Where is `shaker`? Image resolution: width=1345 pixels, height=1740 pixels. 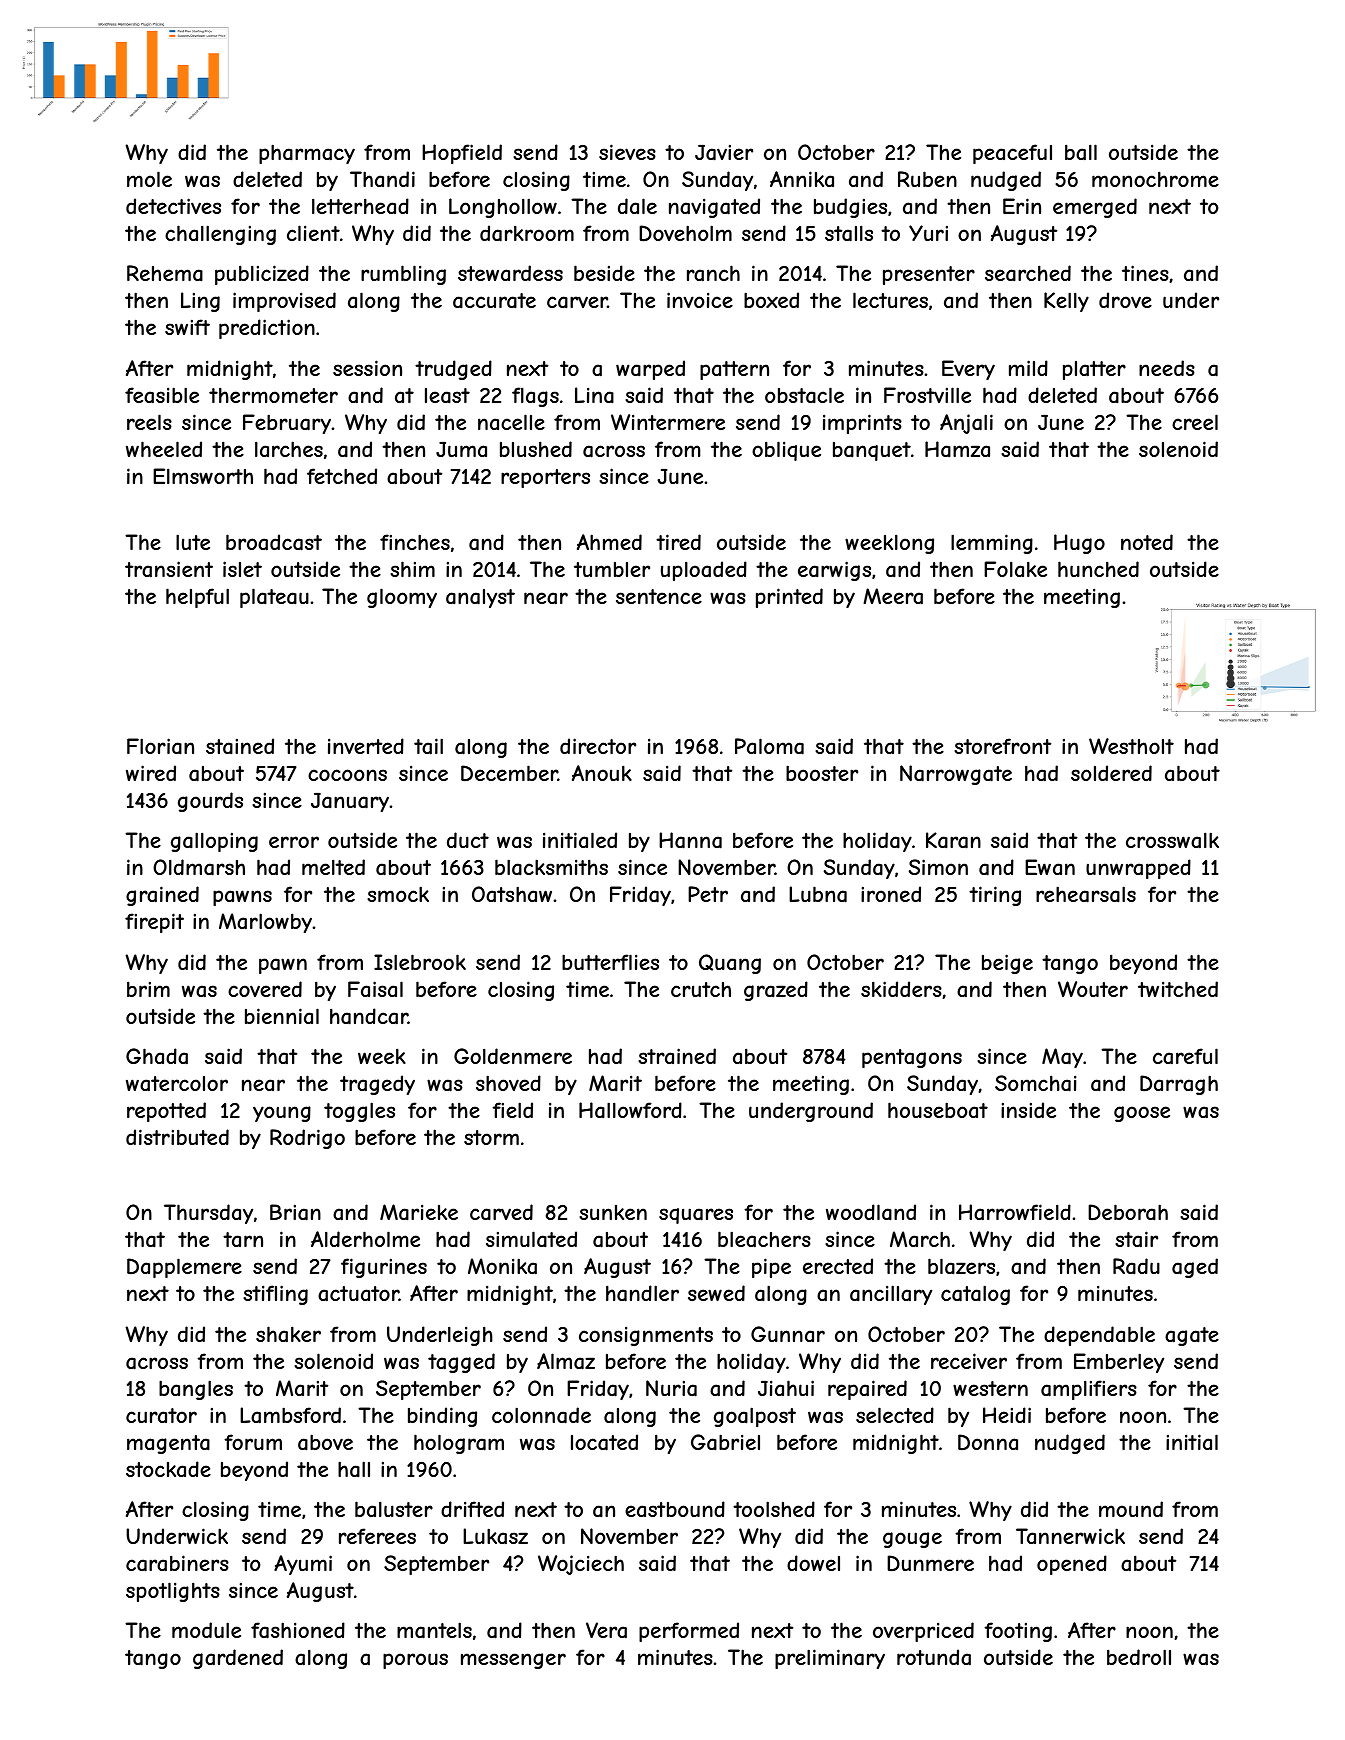
shaker is located at coordinates (288, 1334).
